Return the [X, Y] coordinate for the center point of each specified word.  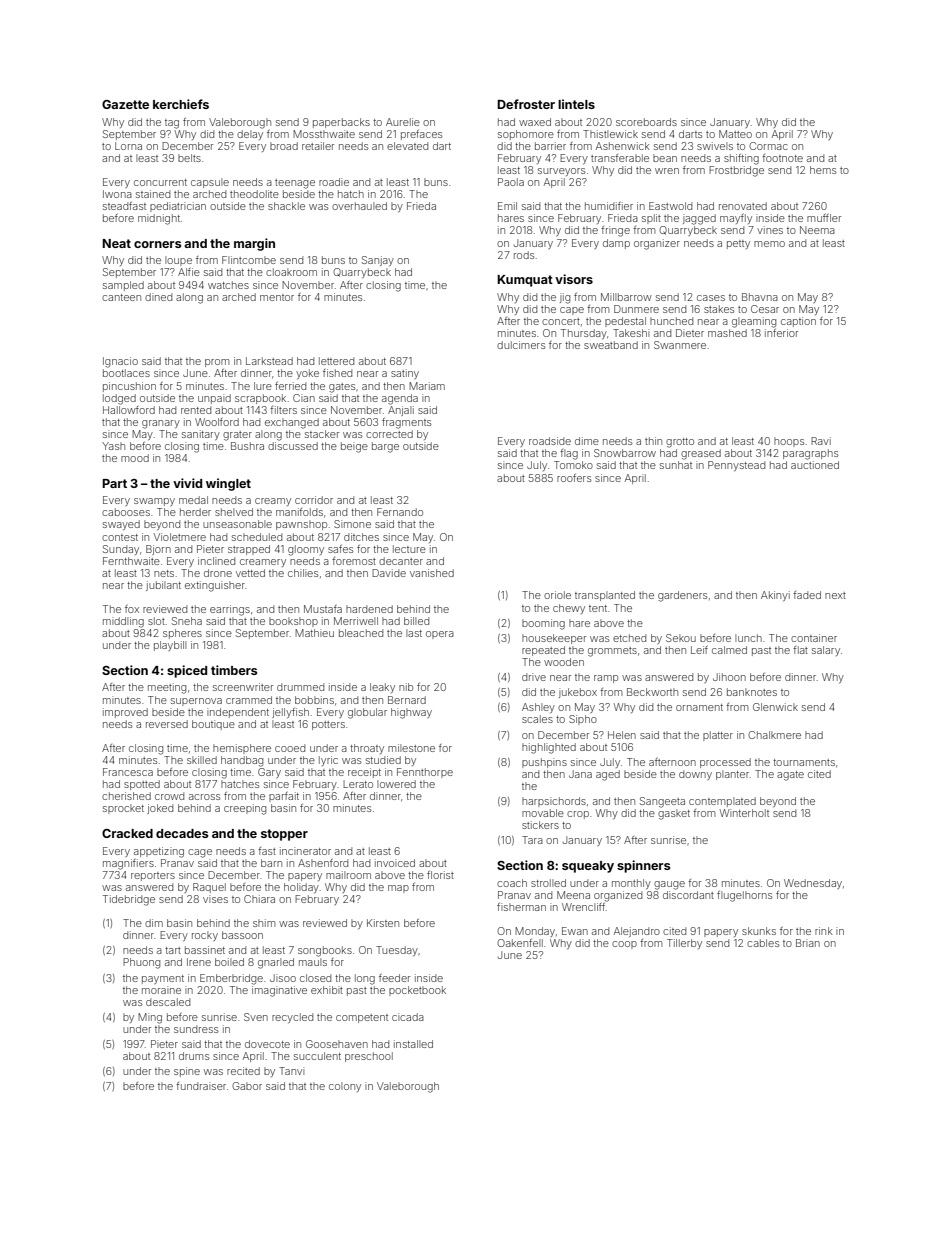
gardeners [682, 596]
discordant [688, 895]
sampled [123, 286]
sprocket [123, 809]
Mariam [427, 386]
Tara [532, 840]
